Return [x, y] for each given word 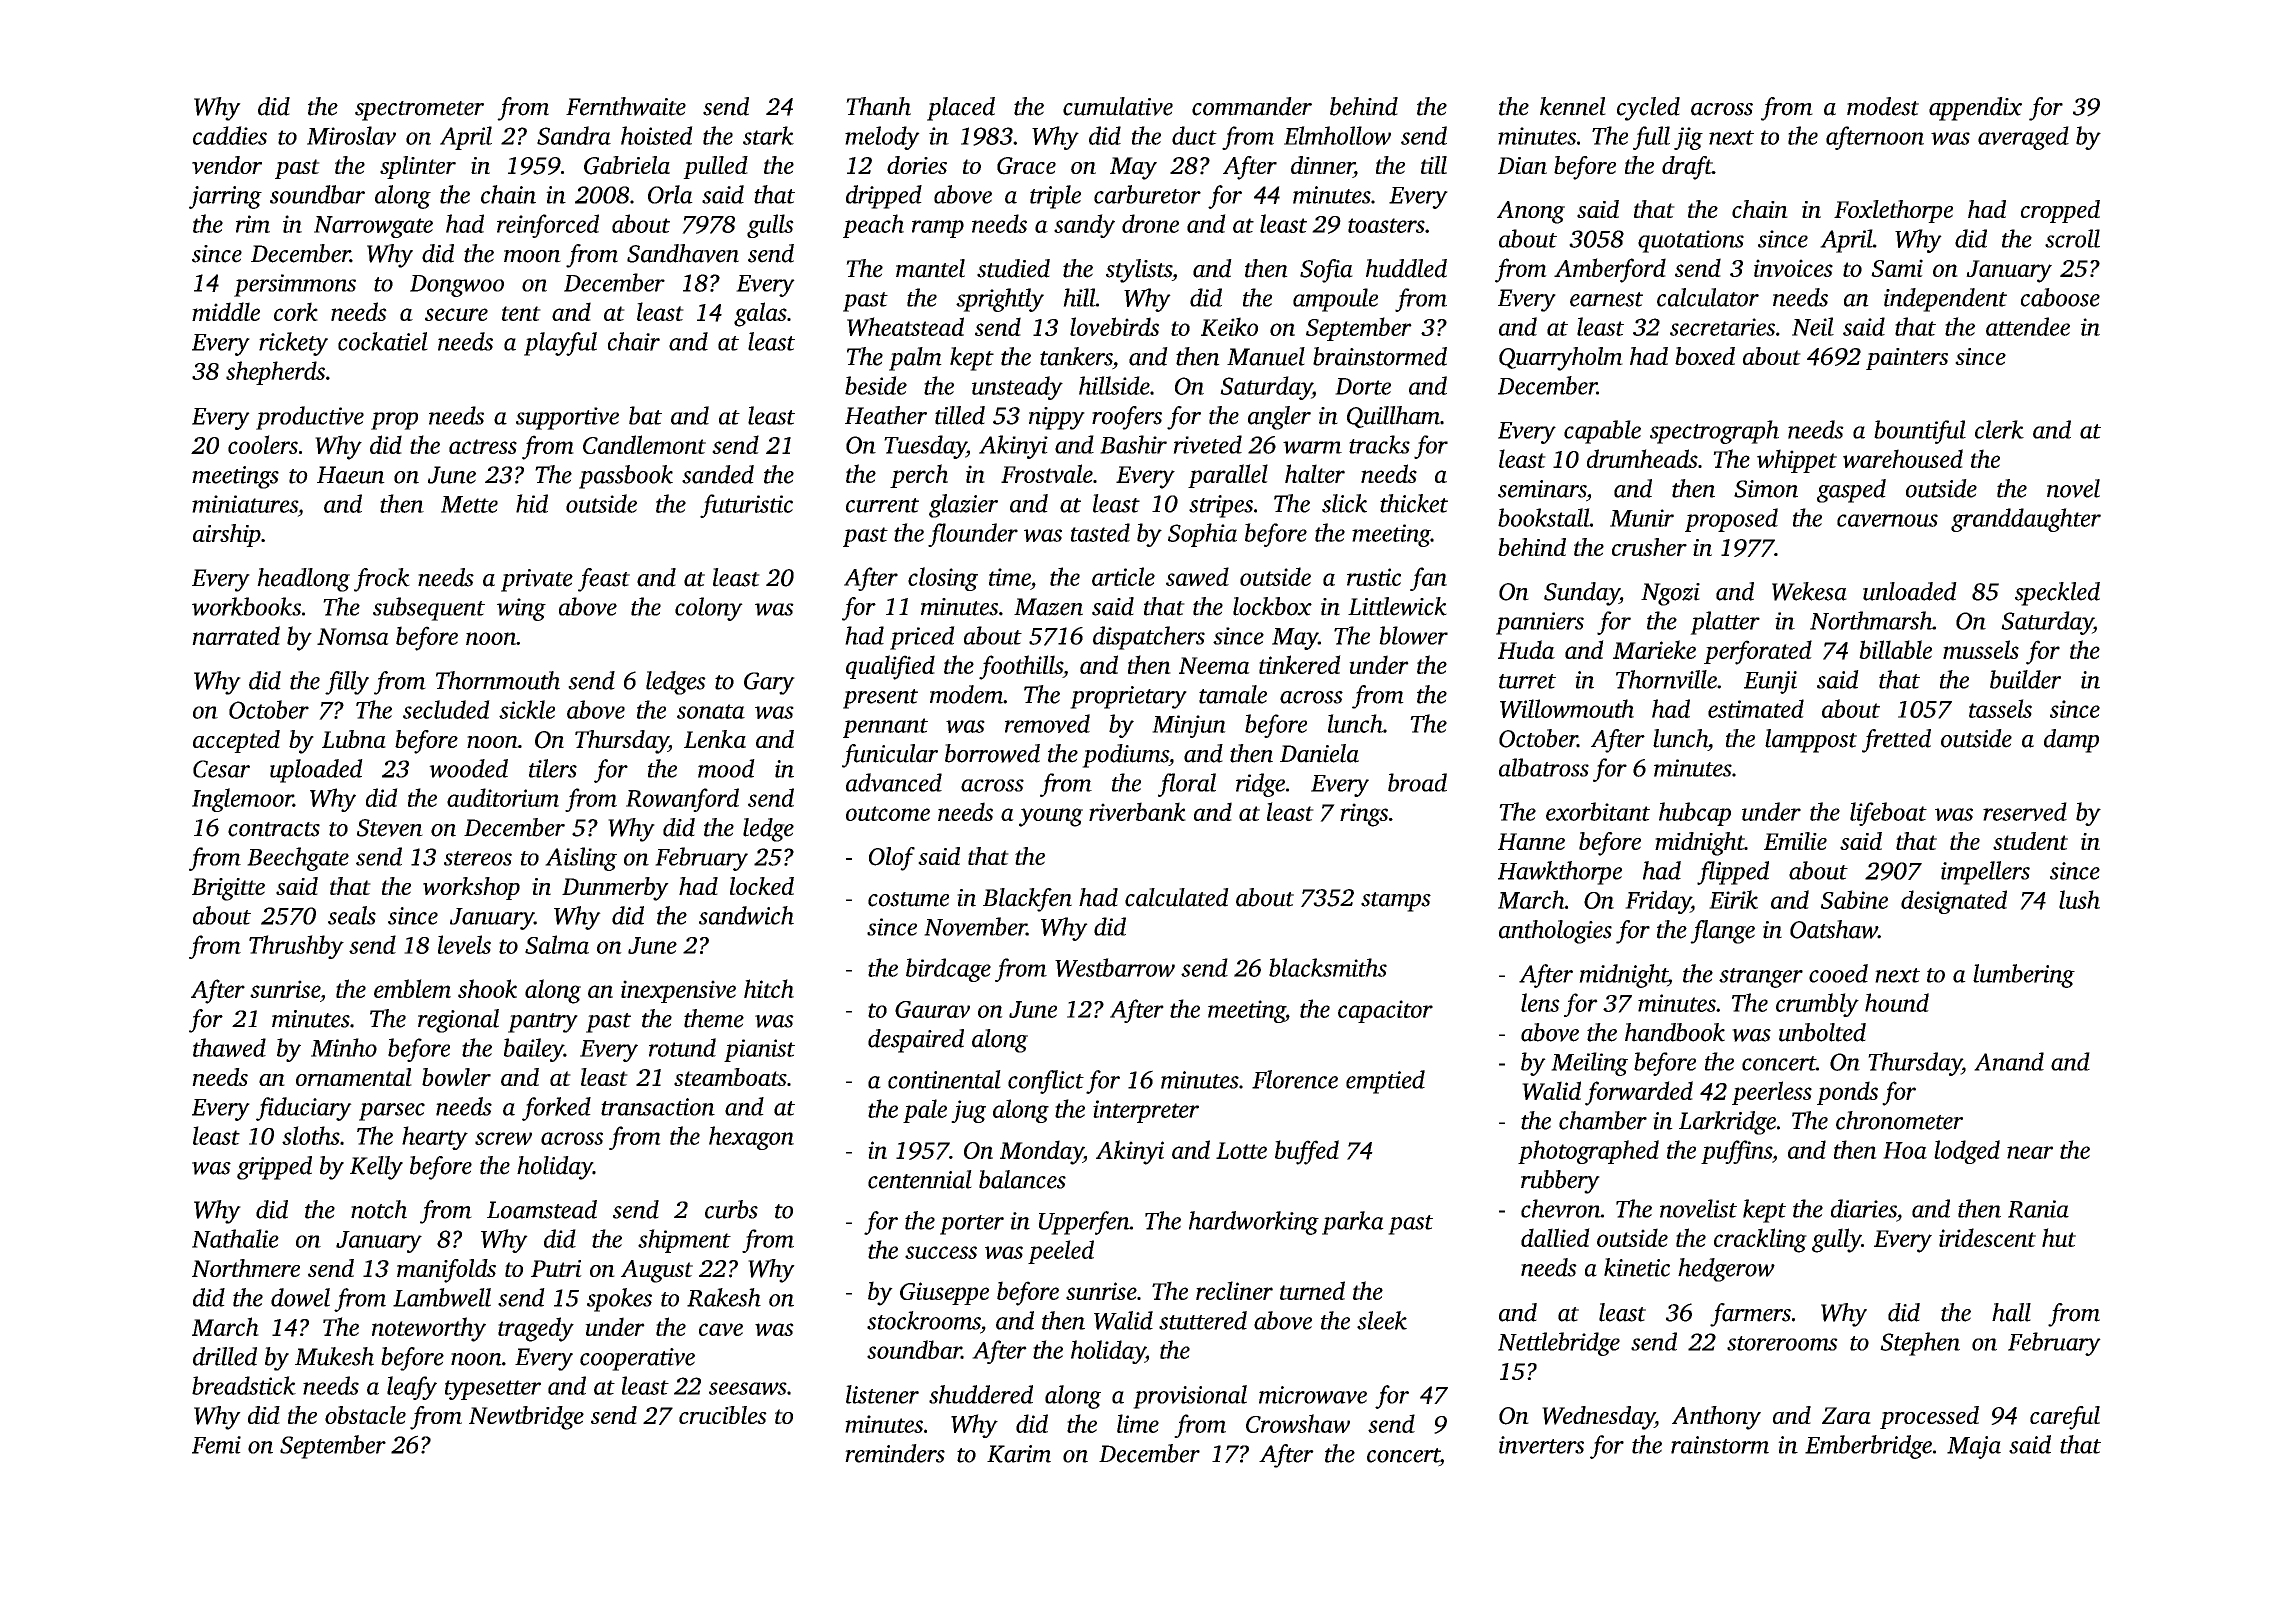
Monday [1041, 1152]
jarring [225, 197]
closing [943, 579]
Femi [216, 1445]
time [1009, 577]
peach [873, 226]
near [2030, 1152]
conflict [1046, 1082]
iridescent [1987, 1237]
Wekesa [1809, 591]
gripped [274, 1168]
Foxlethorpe [1893, 211]
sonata [711, 711]
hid [532, 503]
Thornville [1666, 679]
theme [714, 1018]
